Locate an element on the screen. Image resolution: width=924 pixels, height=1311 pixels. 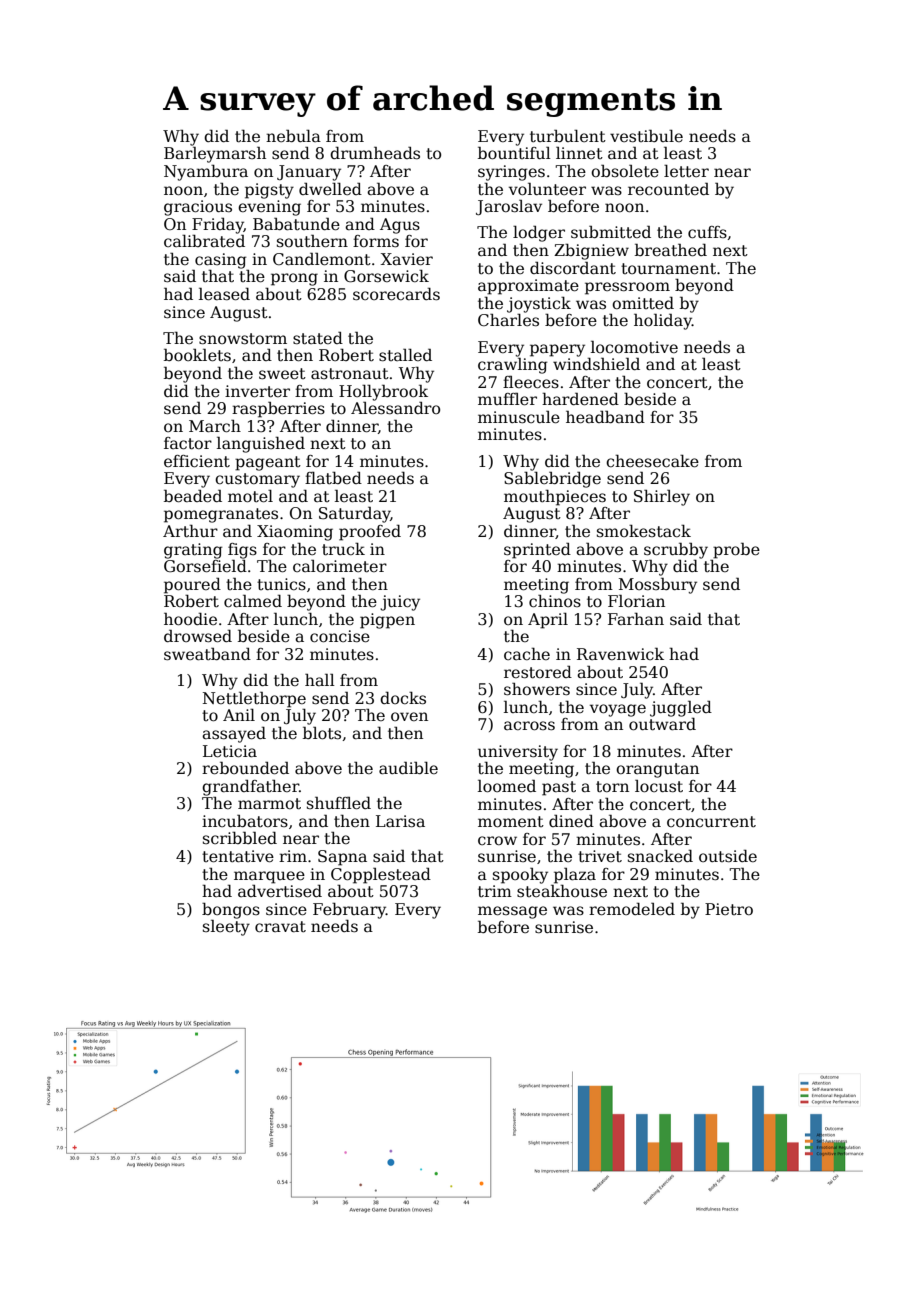
hoodie is located at coordinates (190, 619).
